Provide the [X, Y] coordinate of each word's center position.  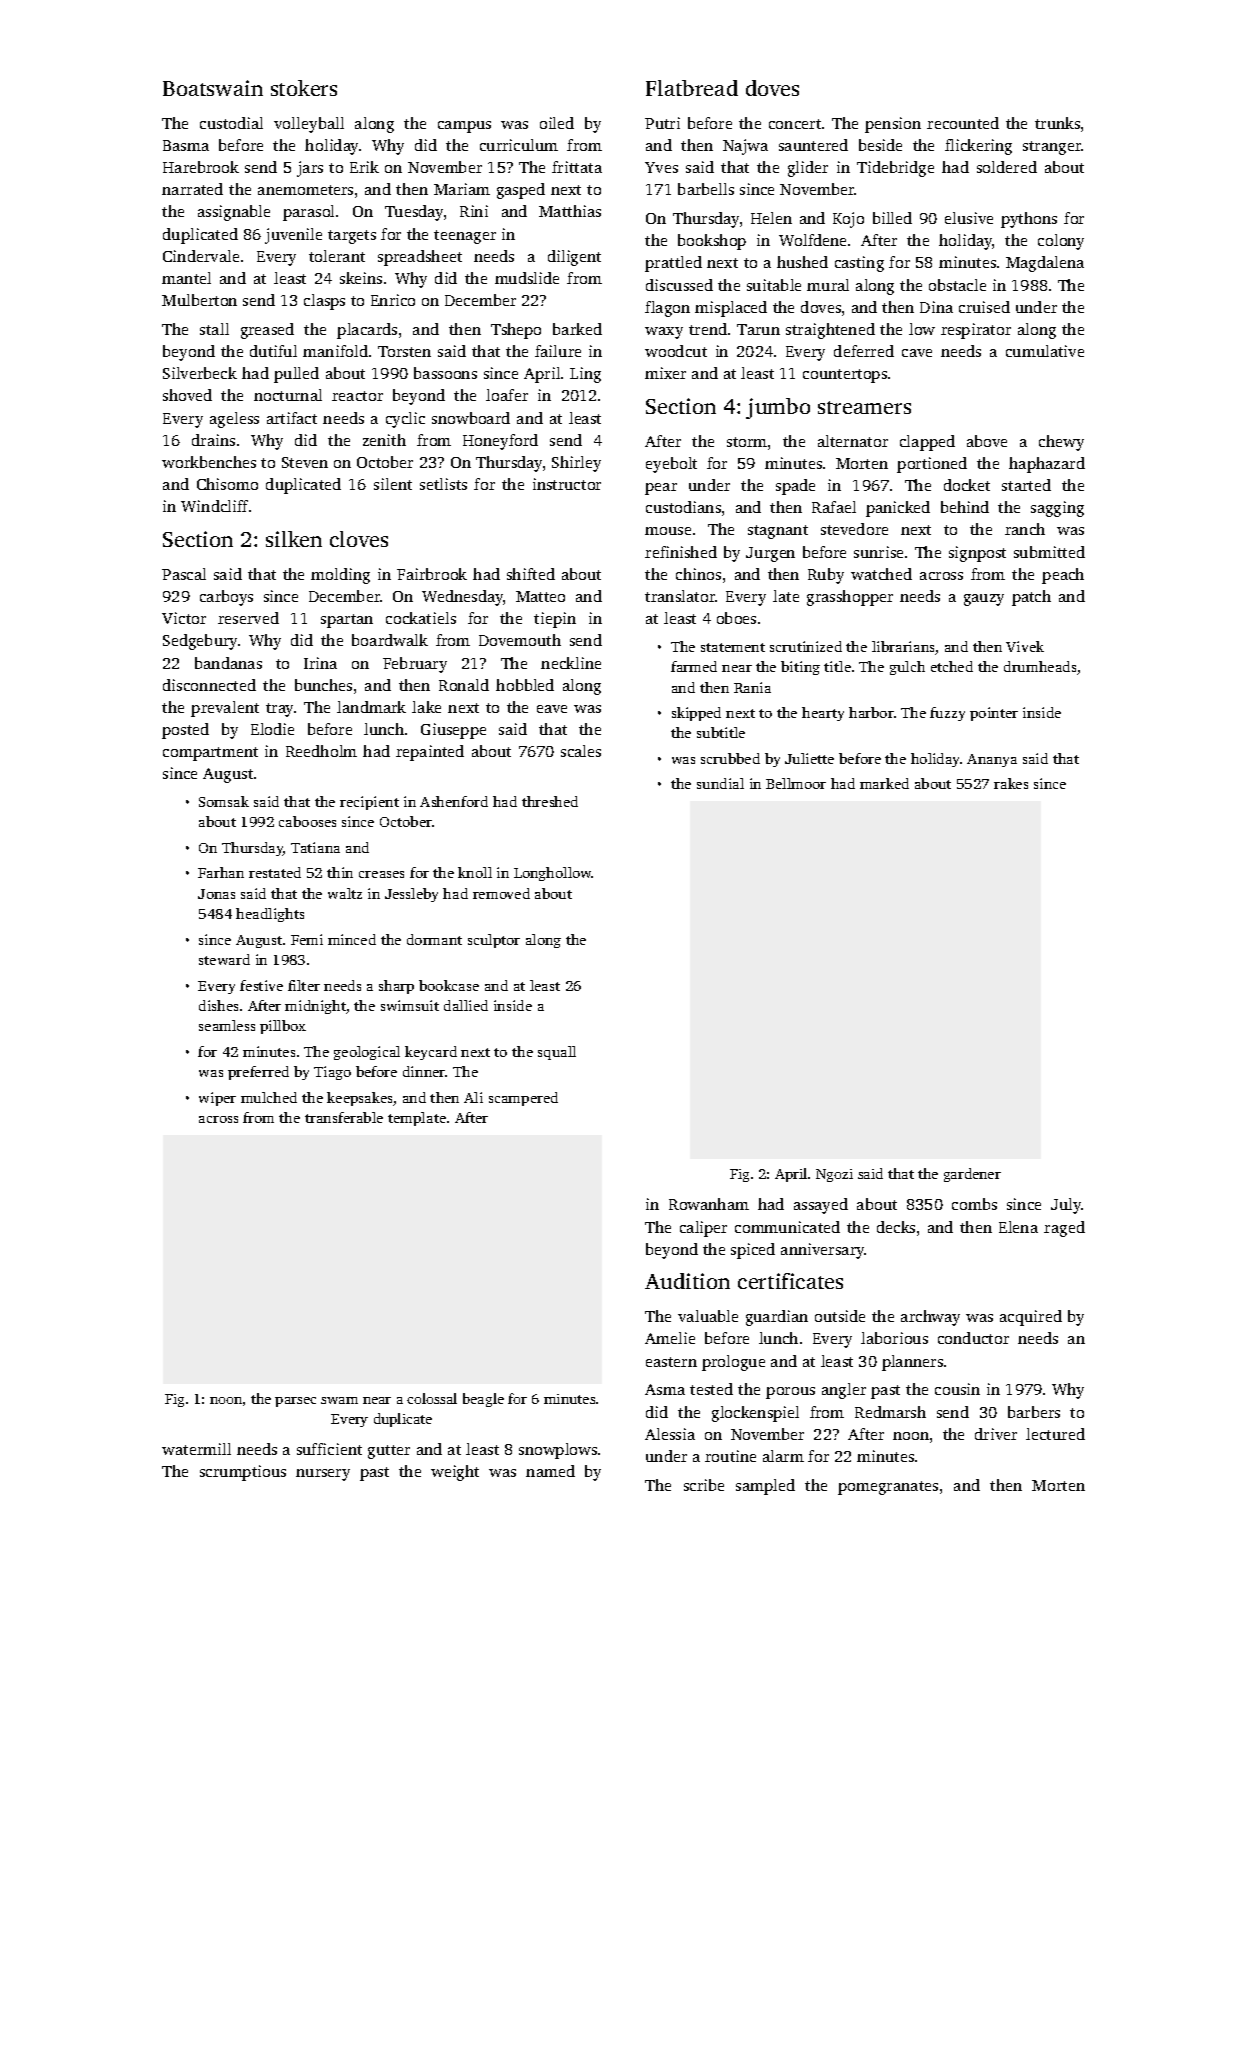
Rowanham [709, 1204]
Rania [752, 687]
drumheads [1040, 666]
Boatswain [213, 88]
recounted [963, 123]
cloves [359, 539]
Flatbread [692, 88]
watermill [196, 1449]
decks [896, 1227]
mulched [269, 1097]
